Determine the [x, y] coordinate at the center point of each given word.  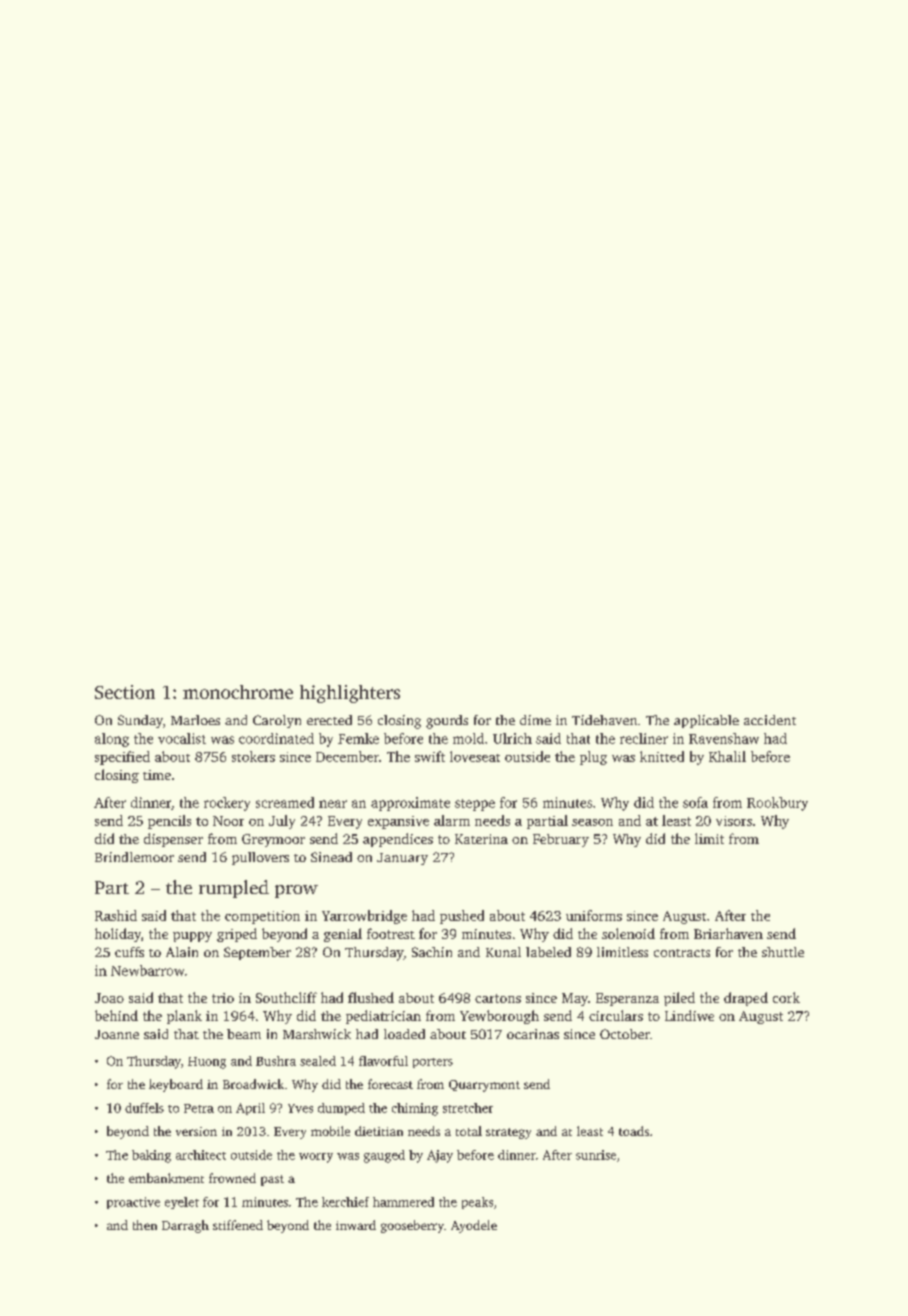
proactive [133, 1203]
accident [770, 720]
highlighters [350, 694]
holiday [118, 935]
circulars [616, 1015]
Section [125, 692]
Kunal [503, 952]
